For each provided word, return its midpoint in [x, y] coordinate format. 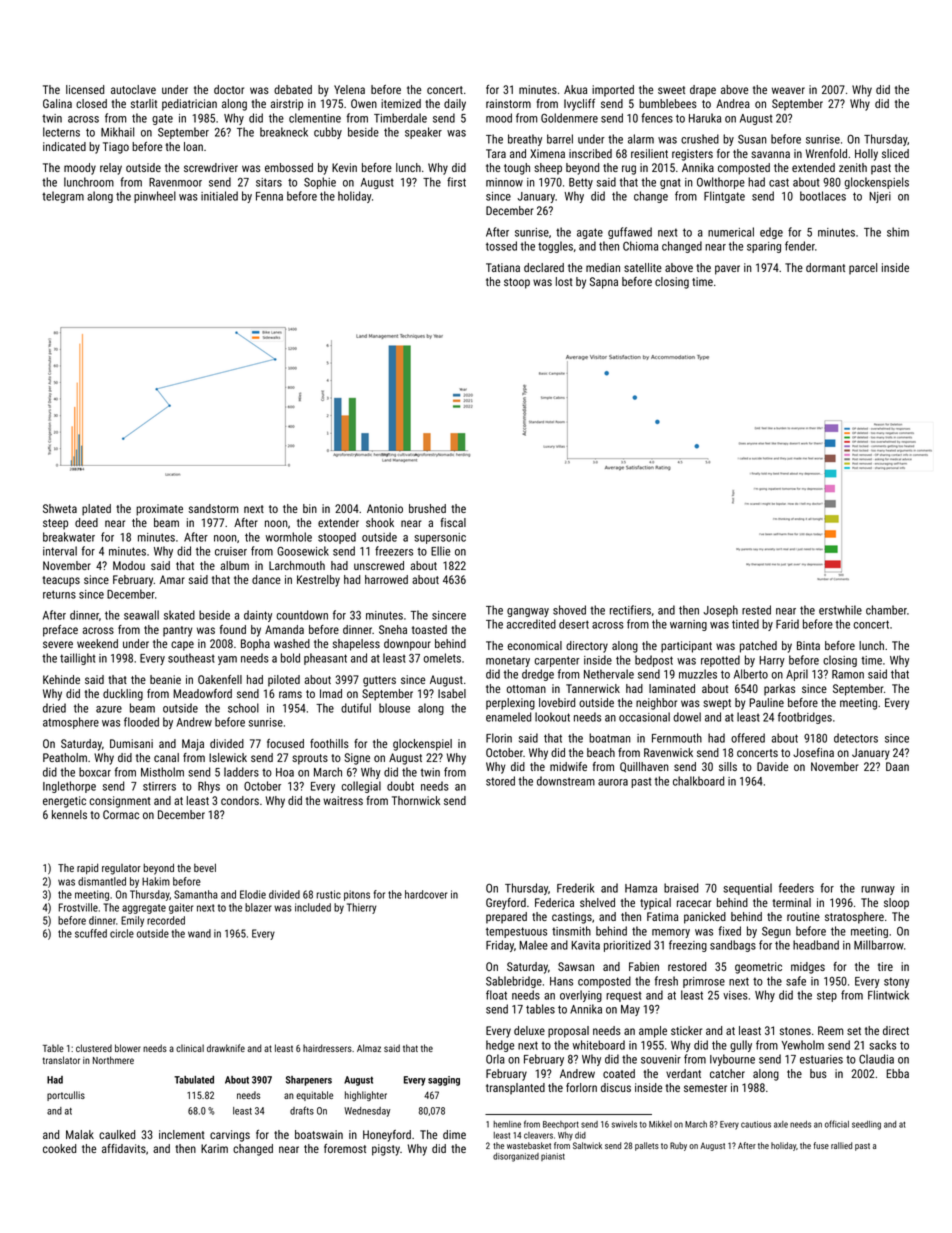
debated [293, 89]
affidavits [124, 1148]
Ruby [678, 1146]
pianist [553, 1157]
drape [703, 91]
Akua [575, 89]
